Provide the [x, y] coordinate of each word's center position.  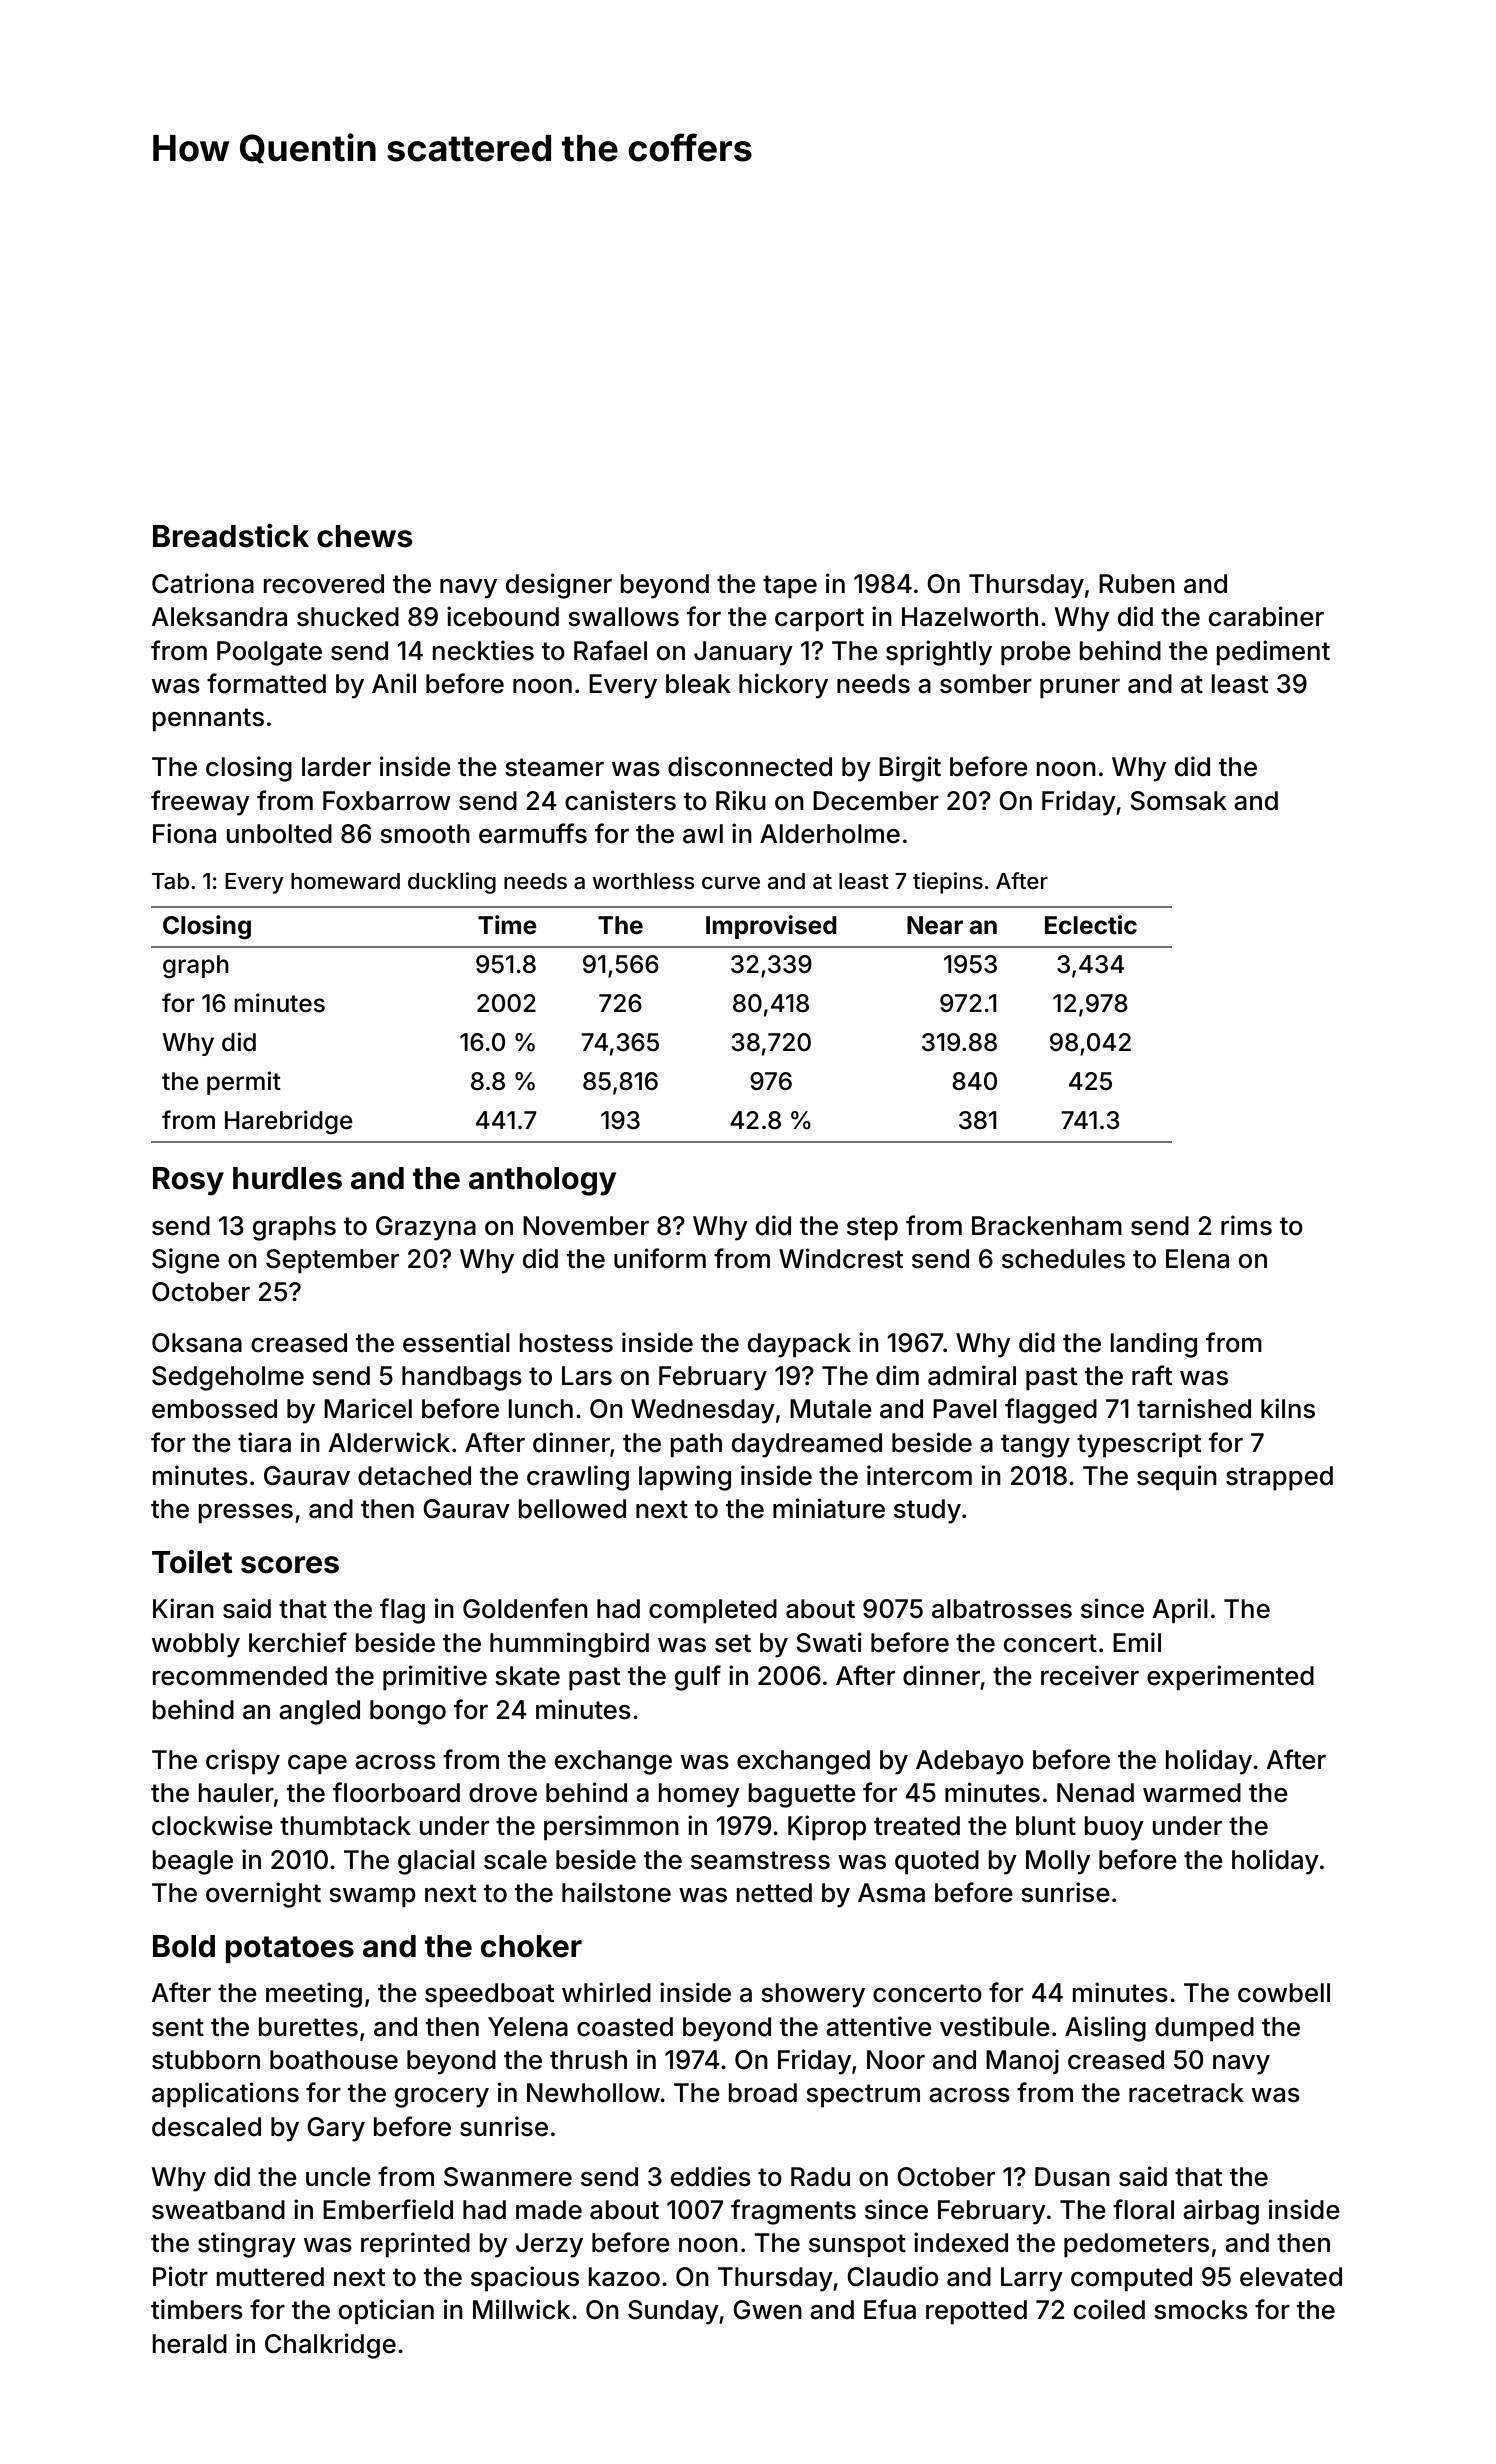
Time [507, 925]
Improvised [771, 927]
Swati [829, 1642]
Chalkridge [330, 2346]
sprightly [939, 653]
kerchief [298, 1642]
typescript [1139, 1445]
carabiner [1266, 616]
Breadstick [231, 536]
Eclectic [1091, 925]
